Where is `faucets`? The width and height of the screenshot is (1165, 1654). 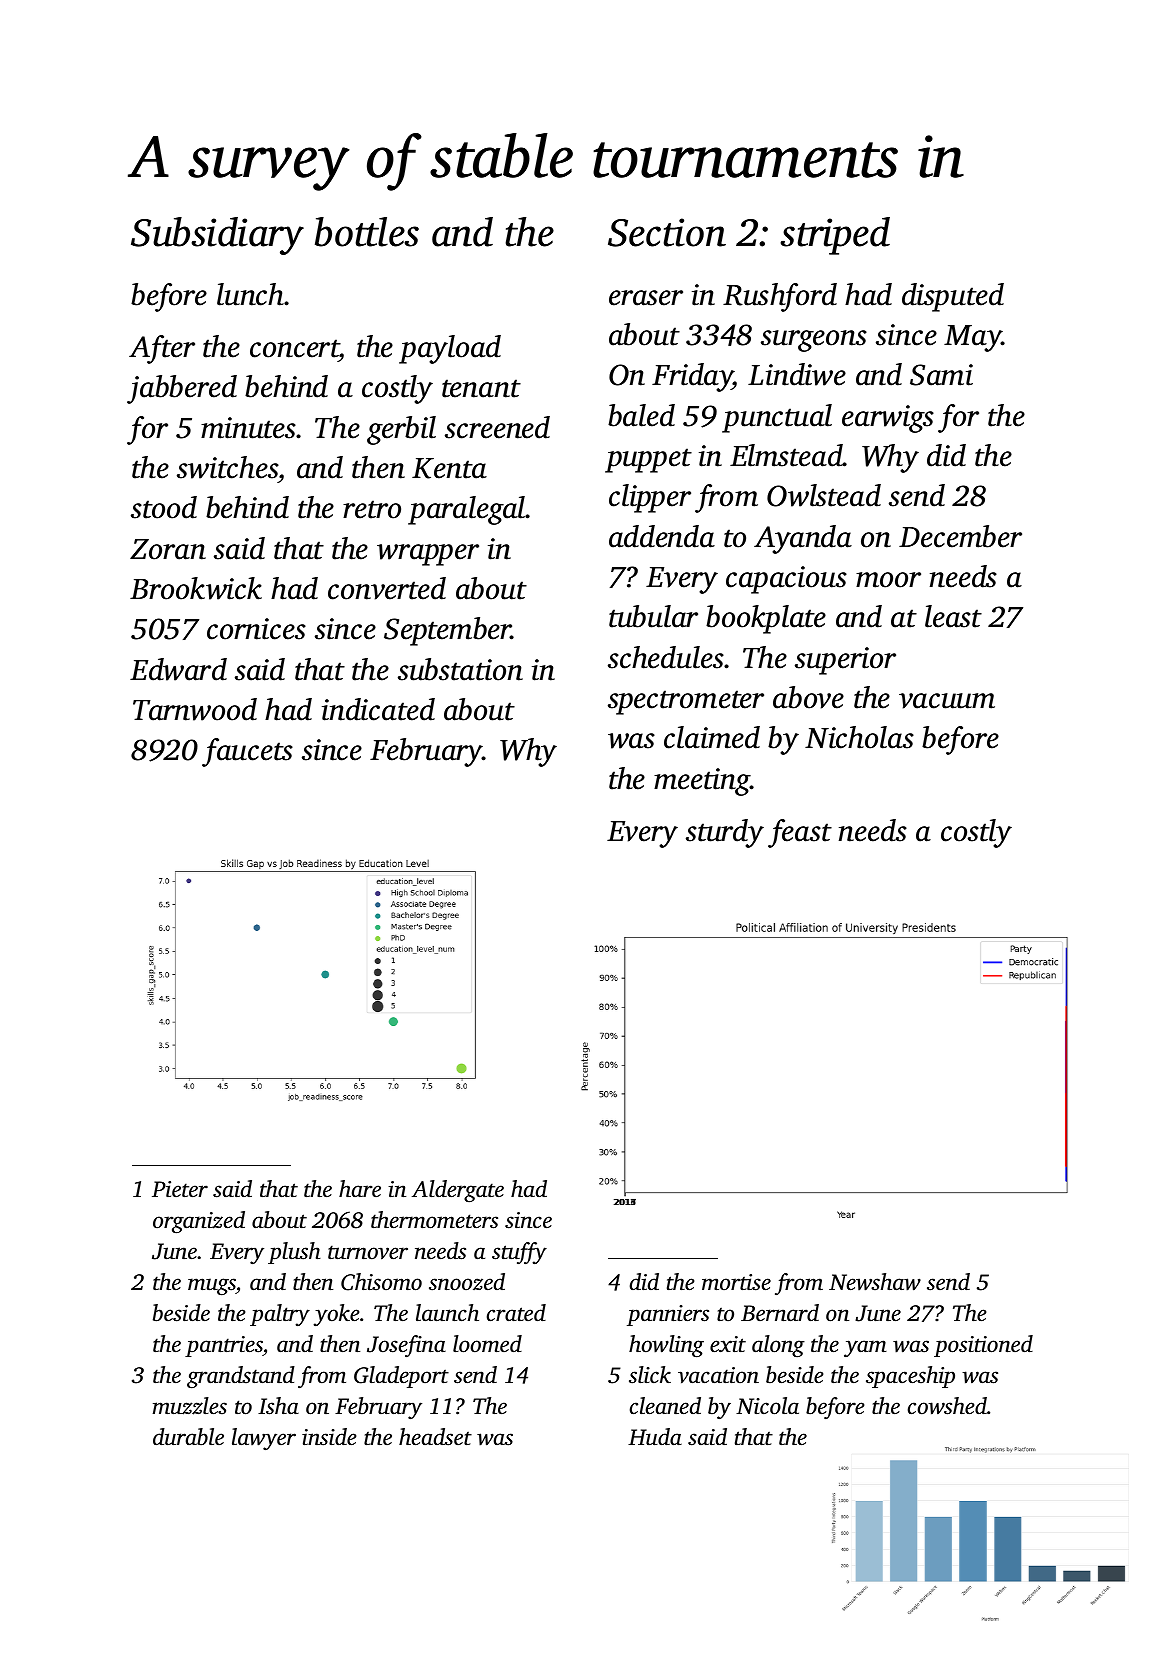 faucets is located at coordinates (247, 752).
